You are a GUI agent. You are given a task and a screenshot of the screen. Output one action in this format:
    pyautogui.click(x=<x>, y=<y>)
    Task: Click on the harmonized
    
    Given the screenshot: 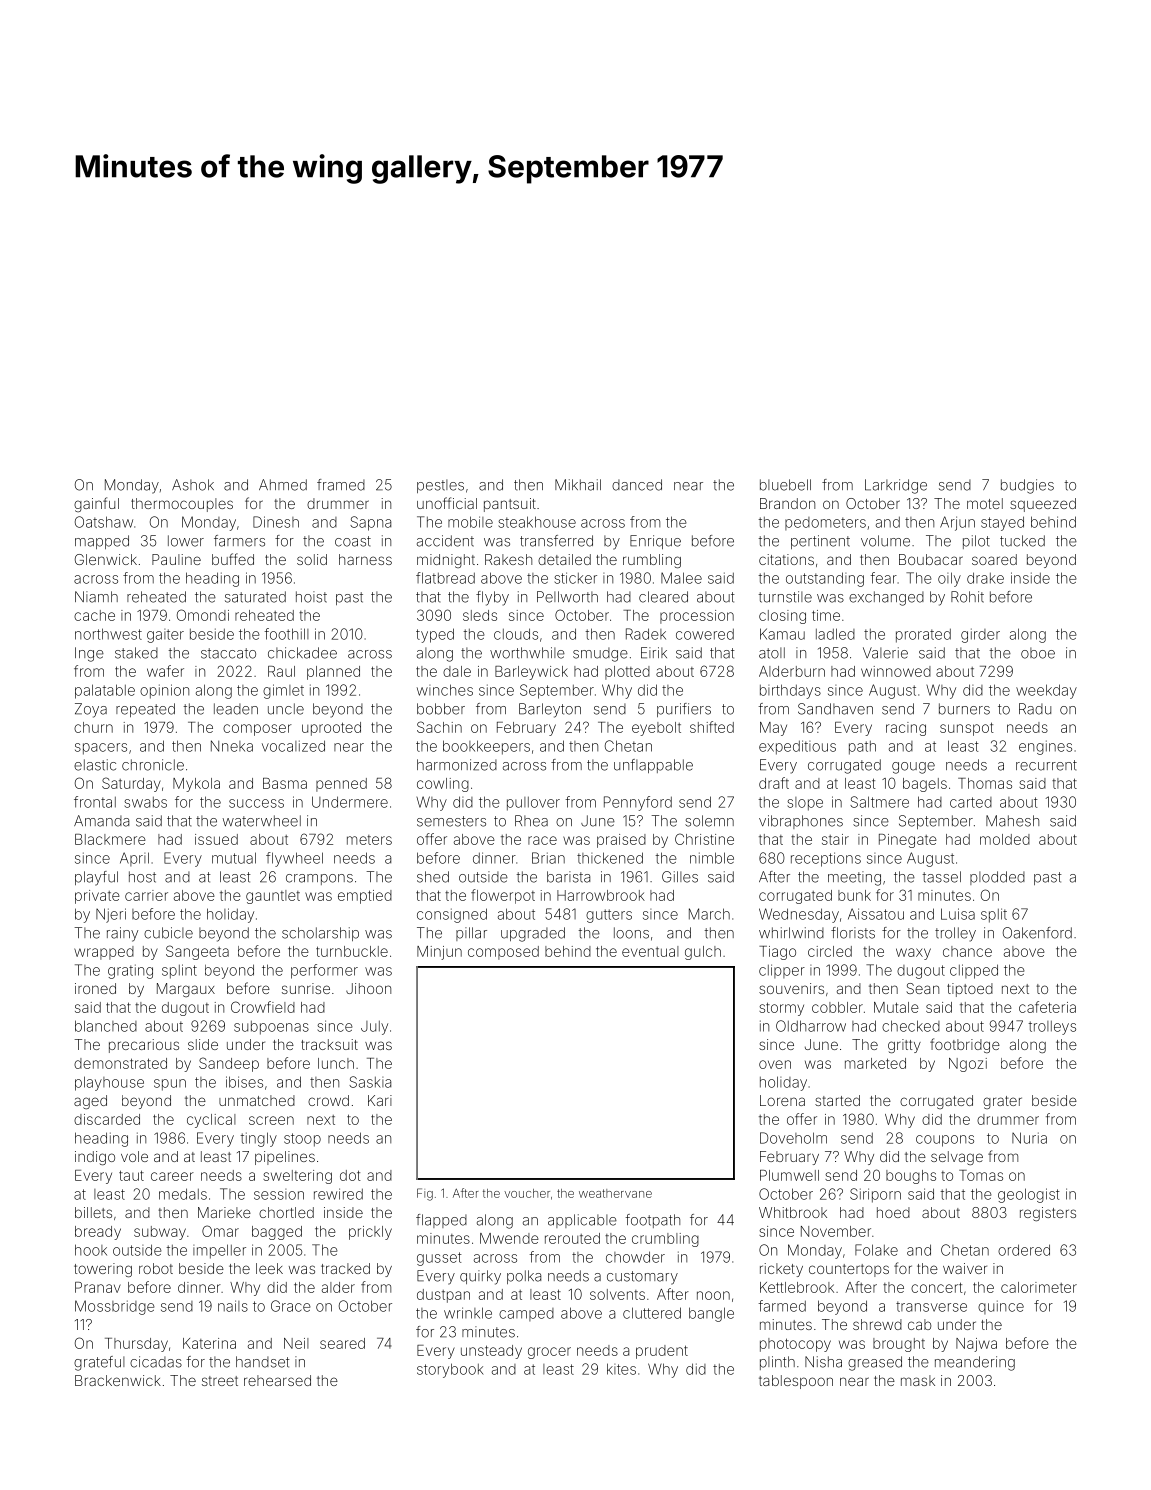 What is the action you would take?
    pyautogui.click(x=457, y=765)
